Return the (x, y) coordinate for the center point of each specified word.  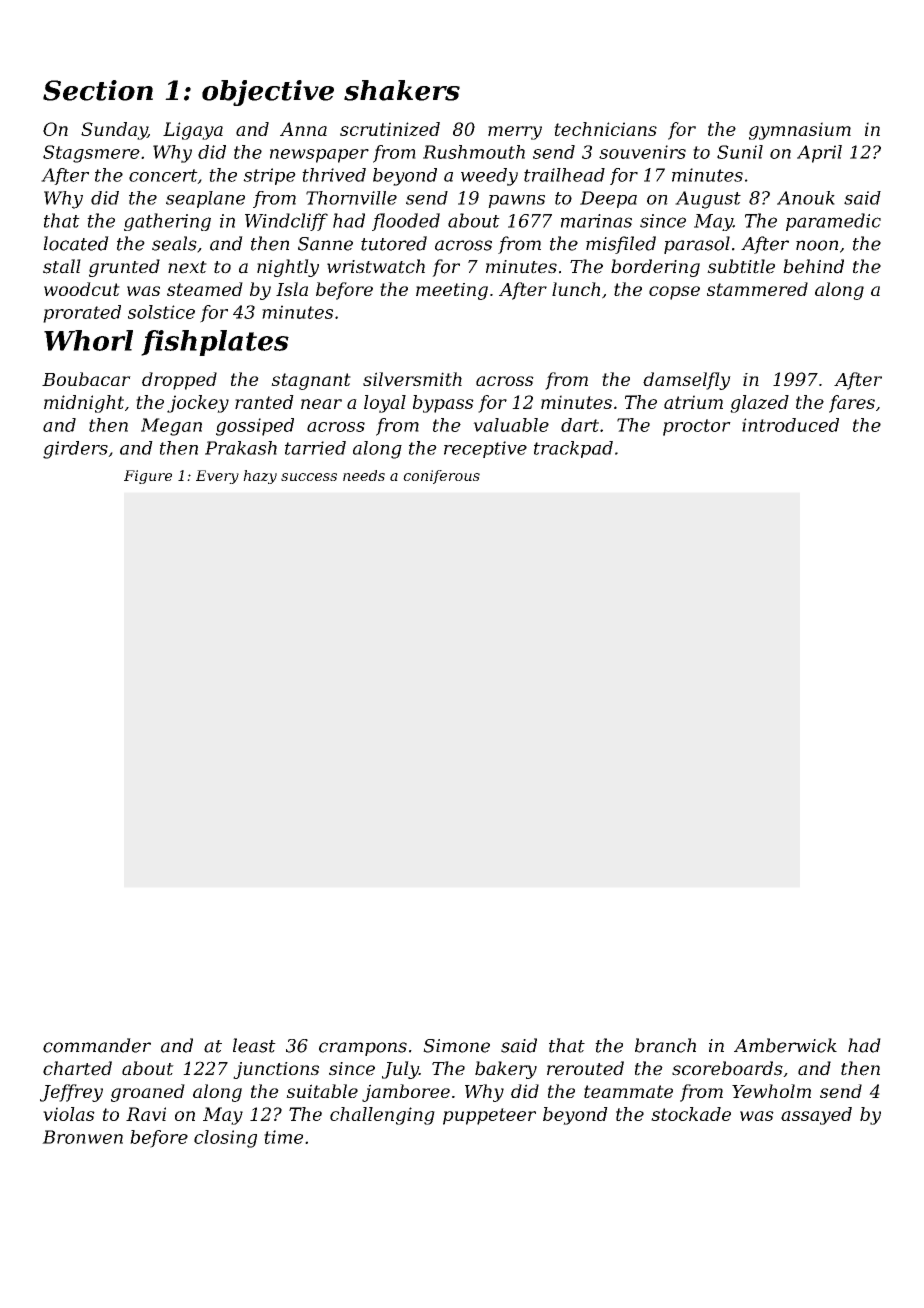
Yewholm (771, 1091)
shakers (402, 90)
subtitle (741, 266)
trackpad (573, 449)
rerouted (585, 1068)
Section (98, 90)
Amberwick (785, 1045)
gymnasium (800, 131)
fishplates (215, 343)
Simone (456, 1046)
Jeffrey (71, 1093)
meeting (452, 291)
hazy (260, 477)
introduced (790, 425)
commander (97, 1045)
